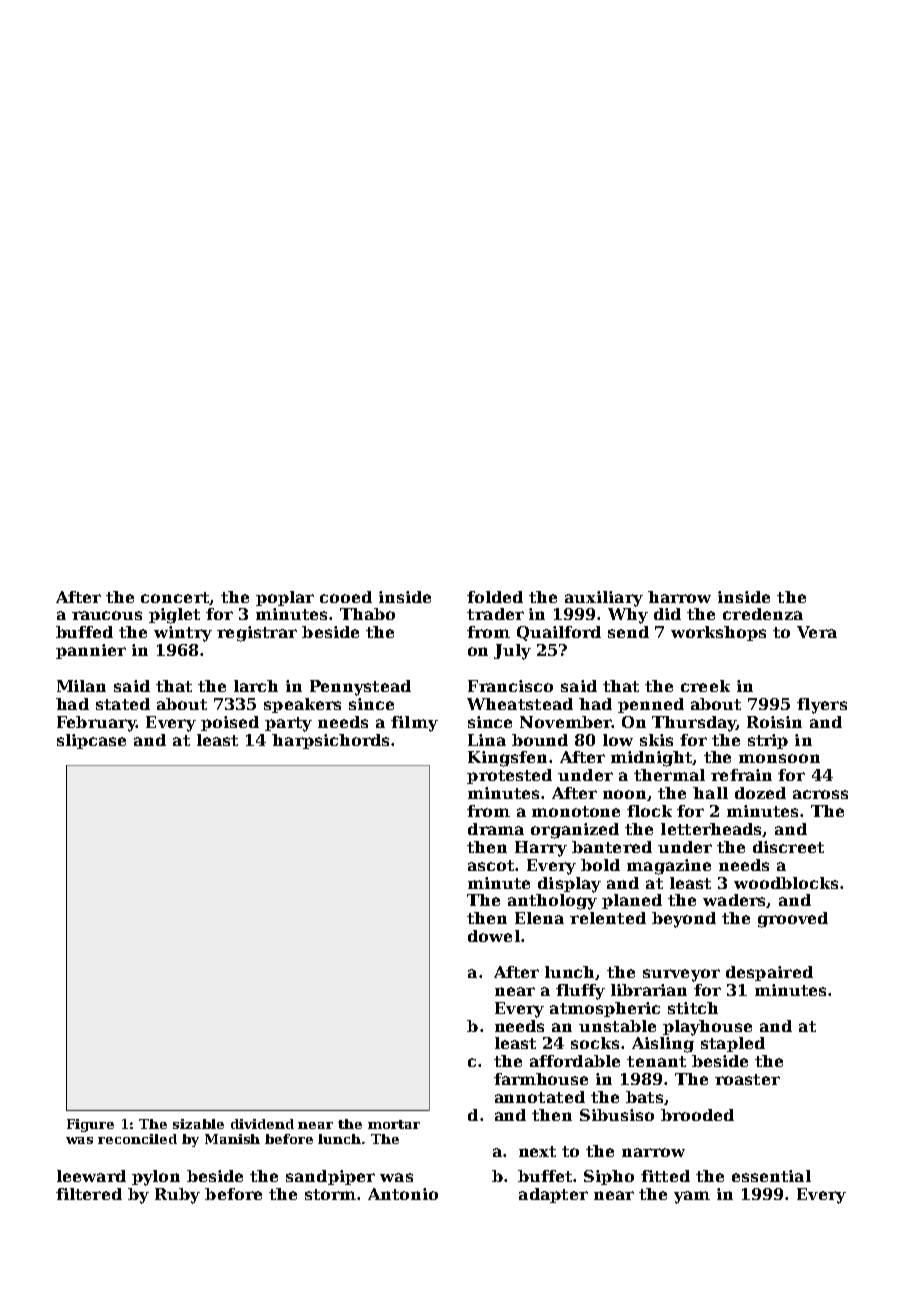  I want to click on roaster, so click(747, 1079).
